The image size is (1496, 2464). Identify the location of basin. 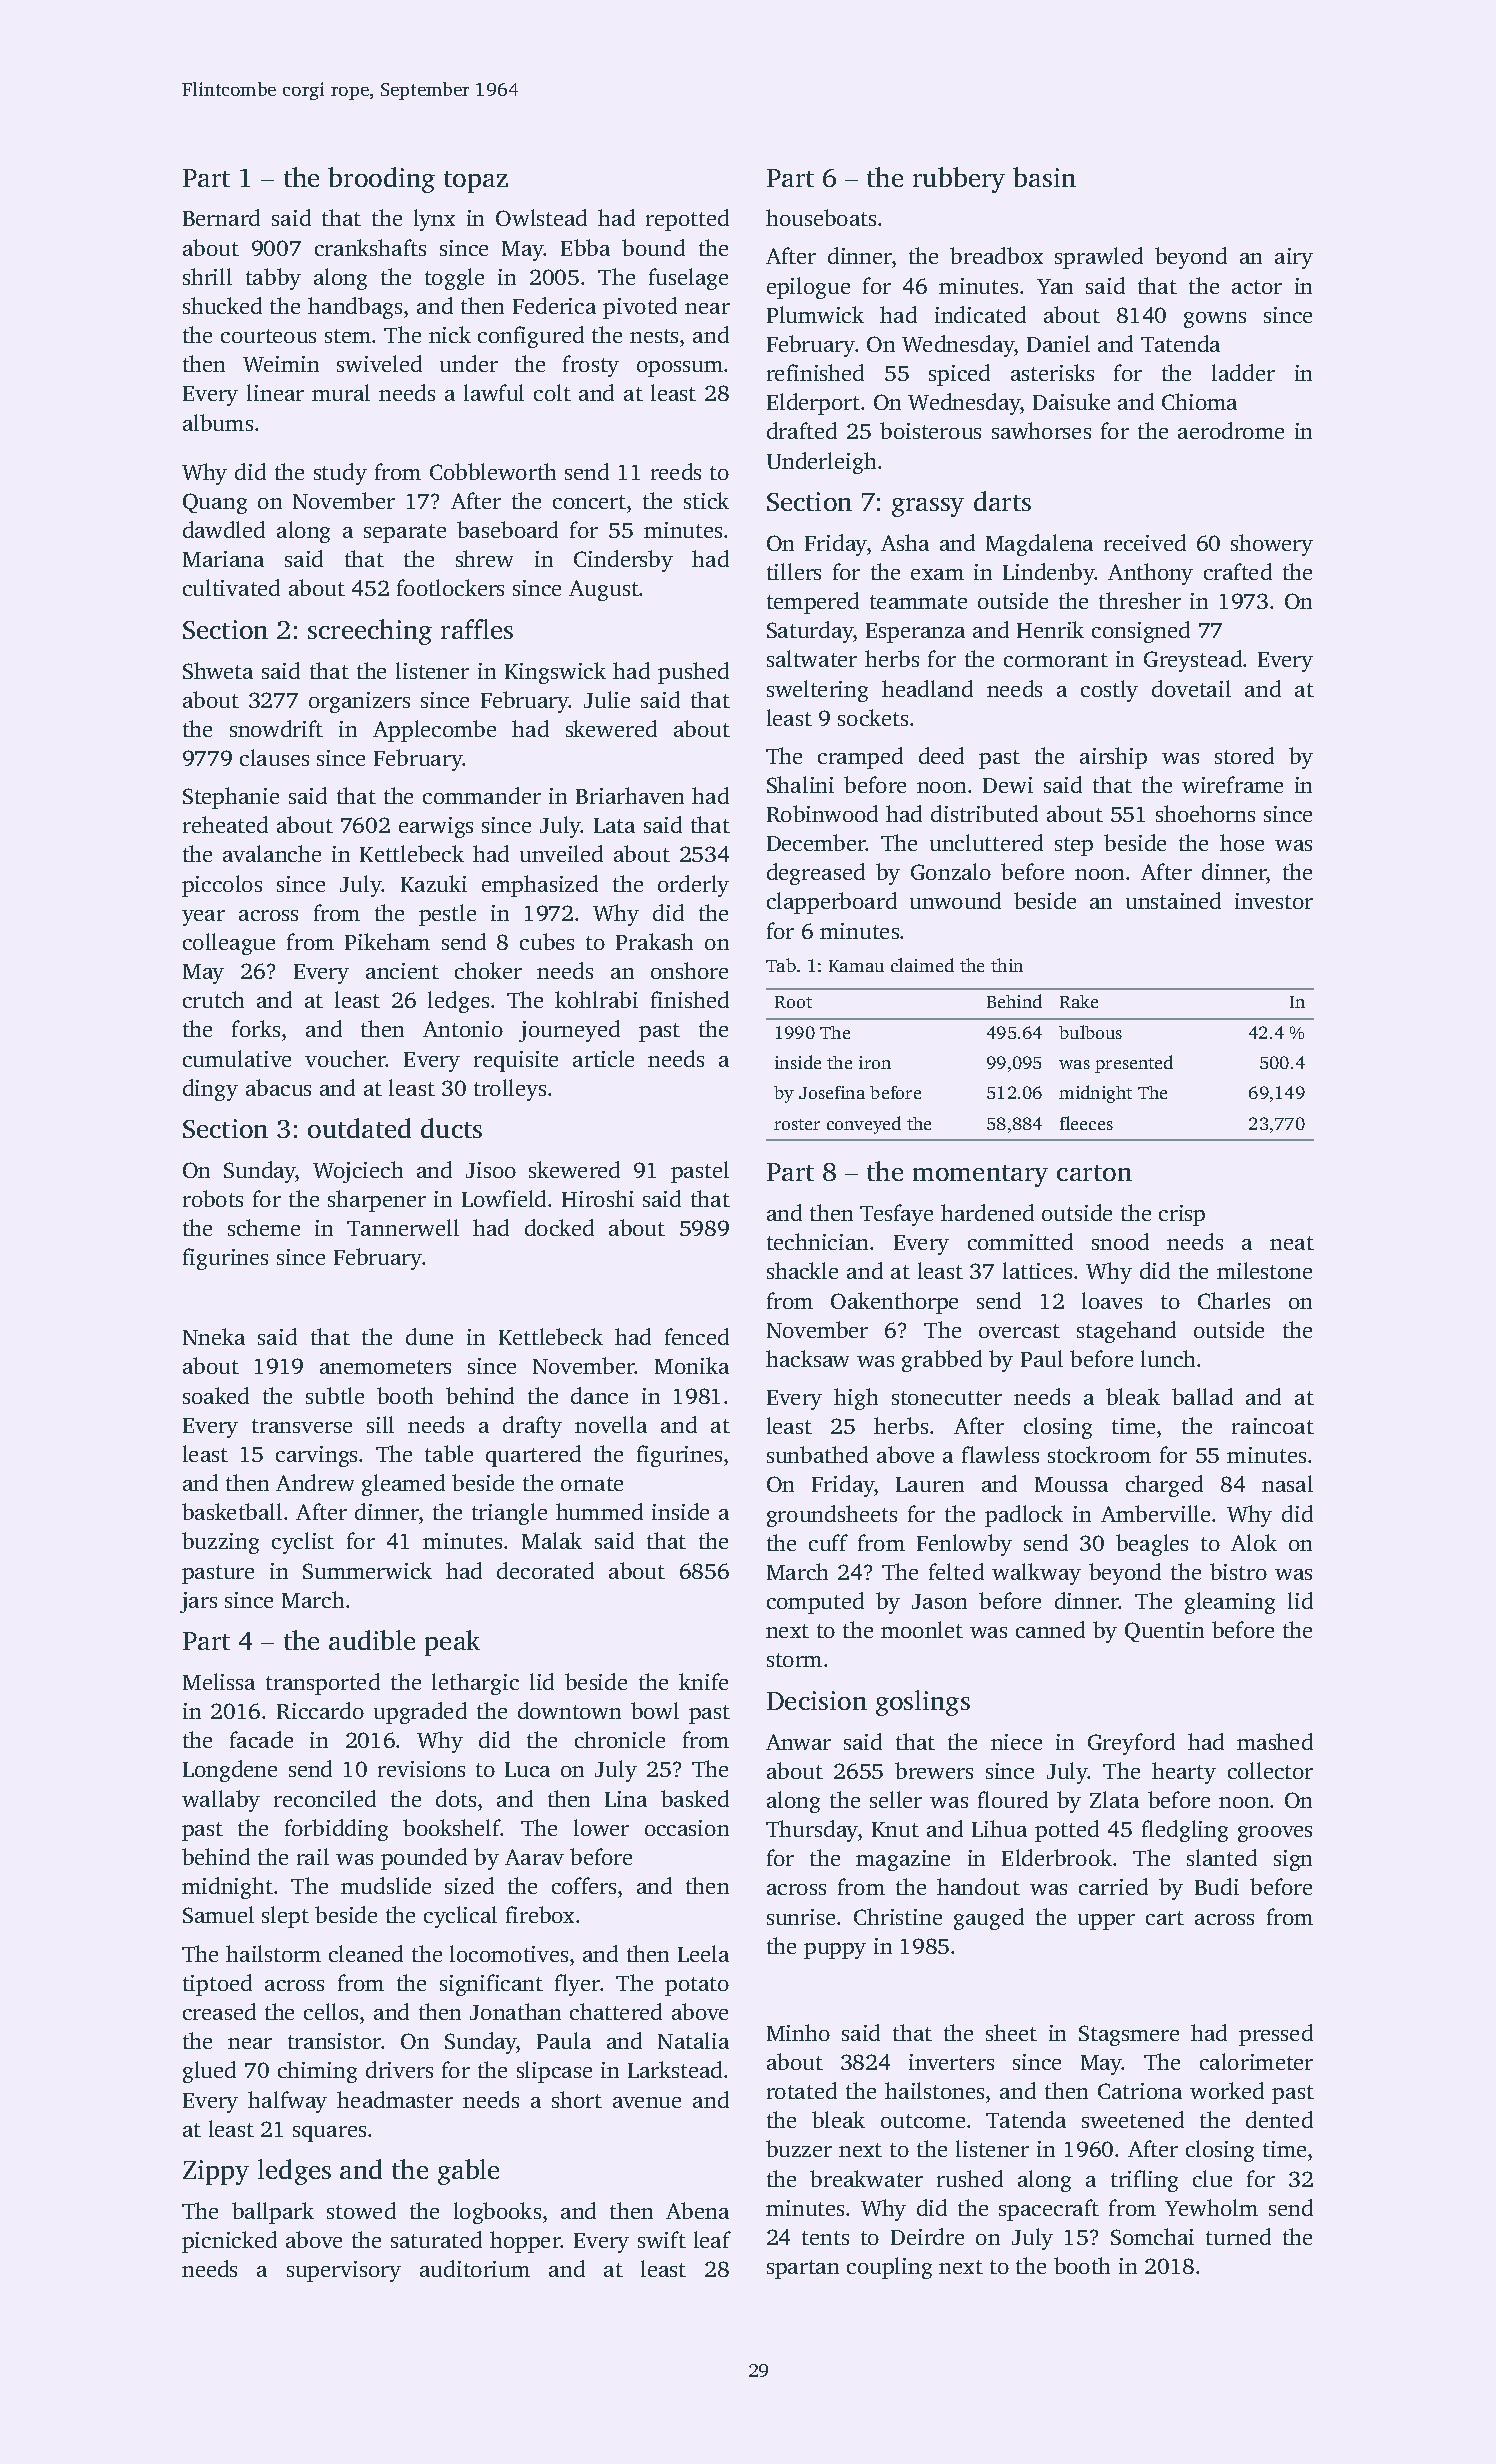
(1044, 177).
